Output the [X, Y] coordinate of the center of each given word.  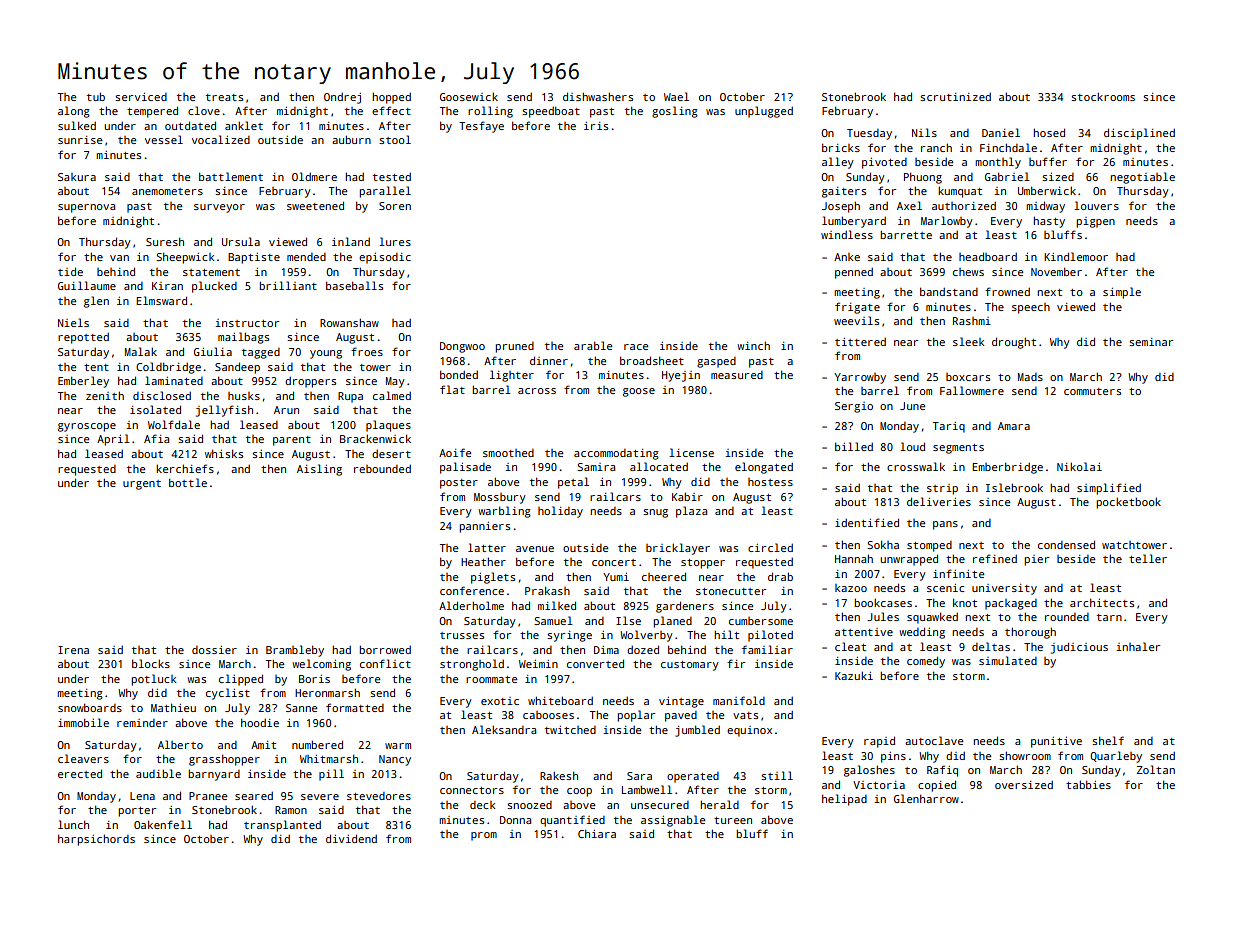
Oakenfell [163, 824]
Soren [395, 206]
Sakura [77, 177]
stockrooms [1103, 96]
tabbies [1088, 784]
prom [484, 836]
